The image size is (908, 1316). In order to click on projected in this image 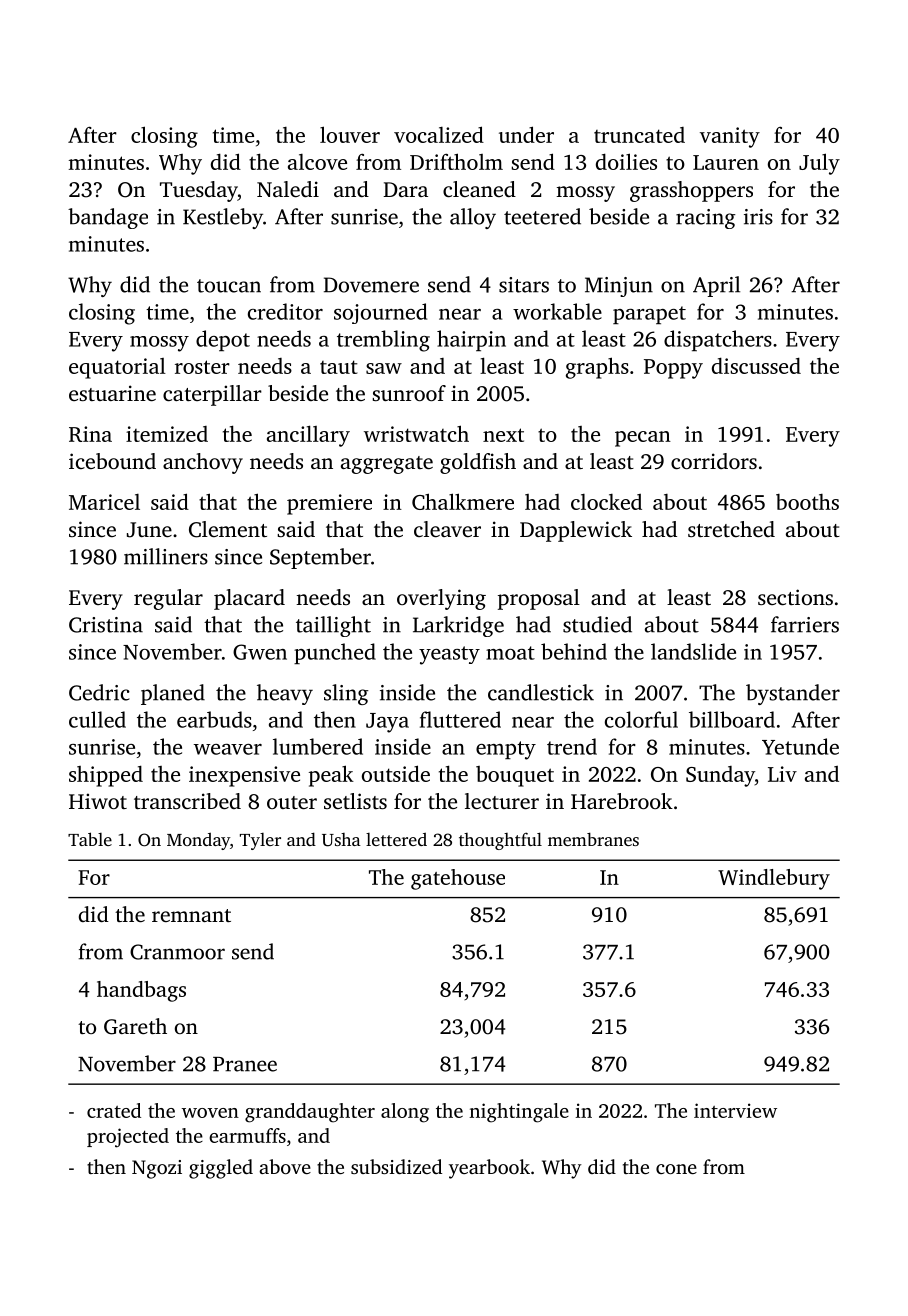, I will do `click(128, 1138)`.
